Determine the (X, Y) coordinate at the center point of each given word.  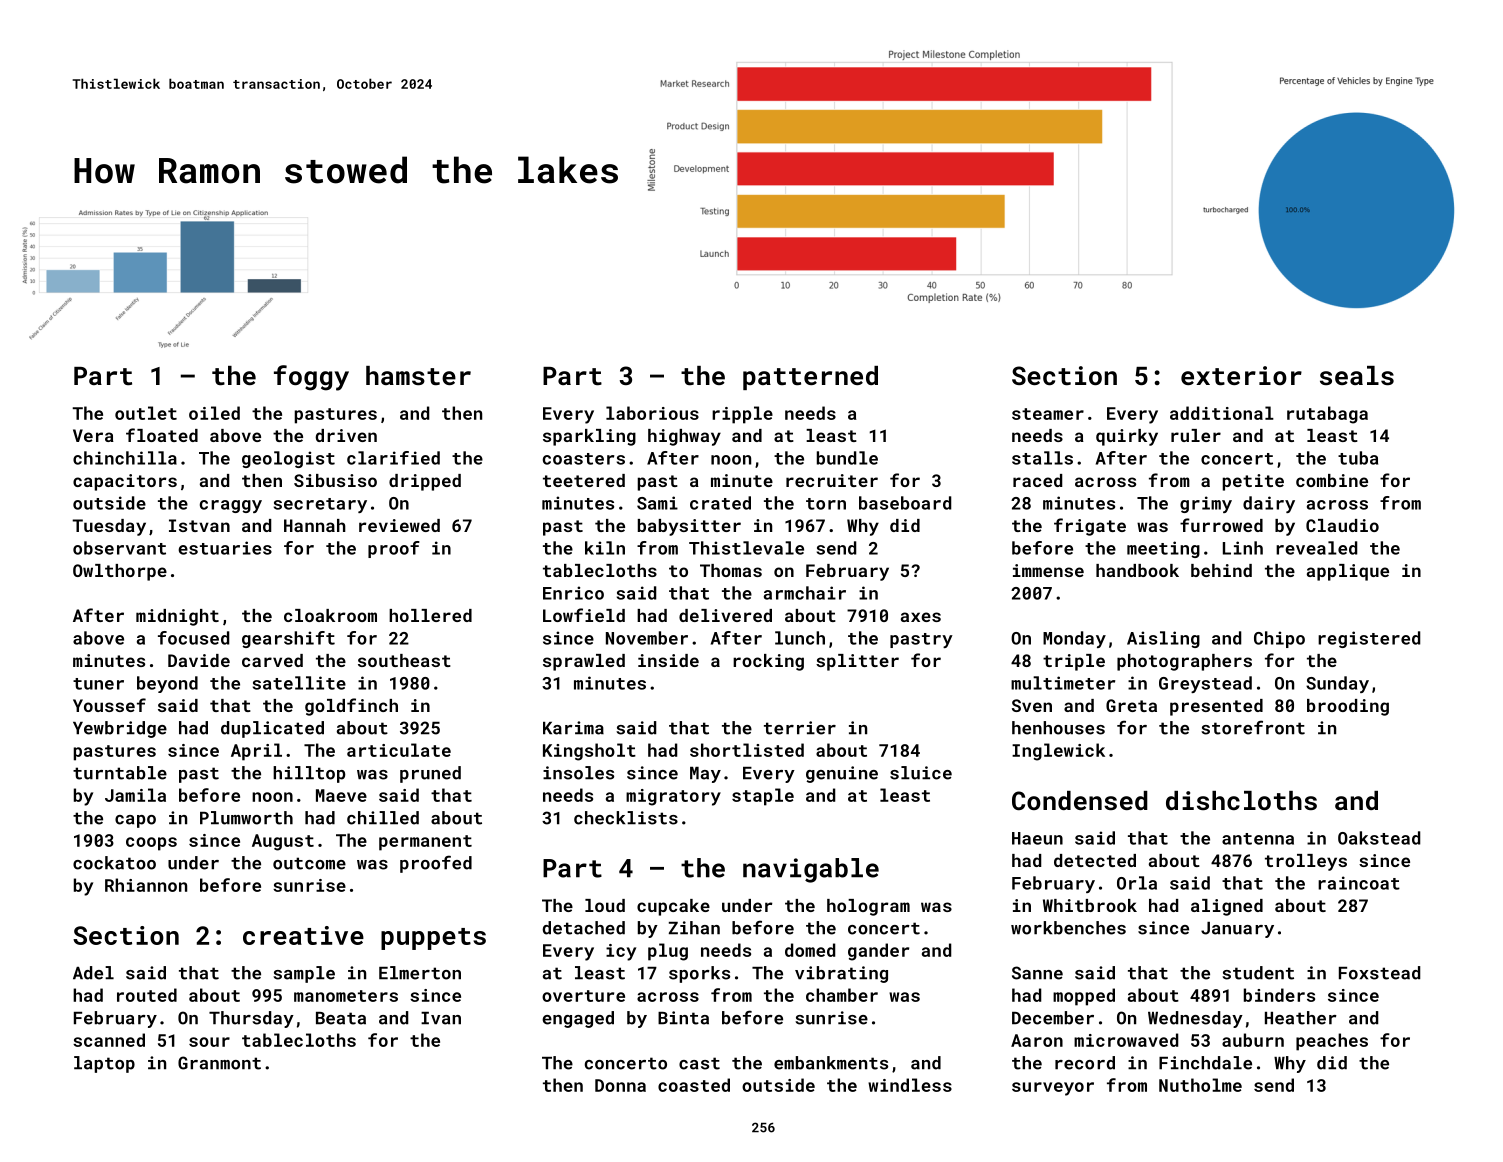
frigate (1090, 527)
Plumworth (246, 818)
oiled (214, 413)
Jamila (135, 795)
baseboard (905, 503)
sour (209, 1042)
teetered (584, 480)
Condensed (1080, 800)
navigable (811, 870)
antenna (1258, 839)
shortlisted (747, 750)
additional (1222, 413)
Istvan (199, 525)
